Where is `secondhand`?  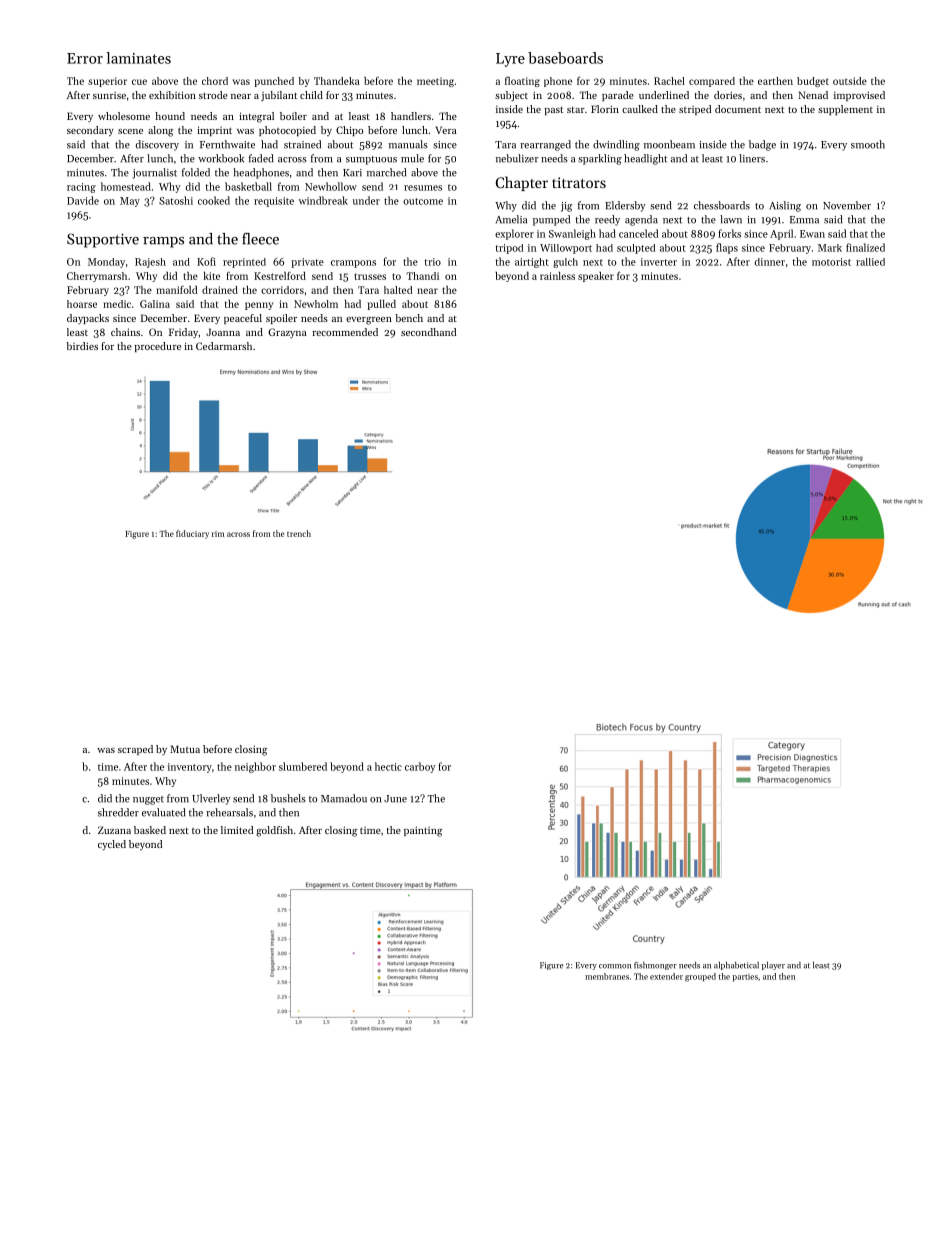
secondhand is located at coordinates (428, 332).
